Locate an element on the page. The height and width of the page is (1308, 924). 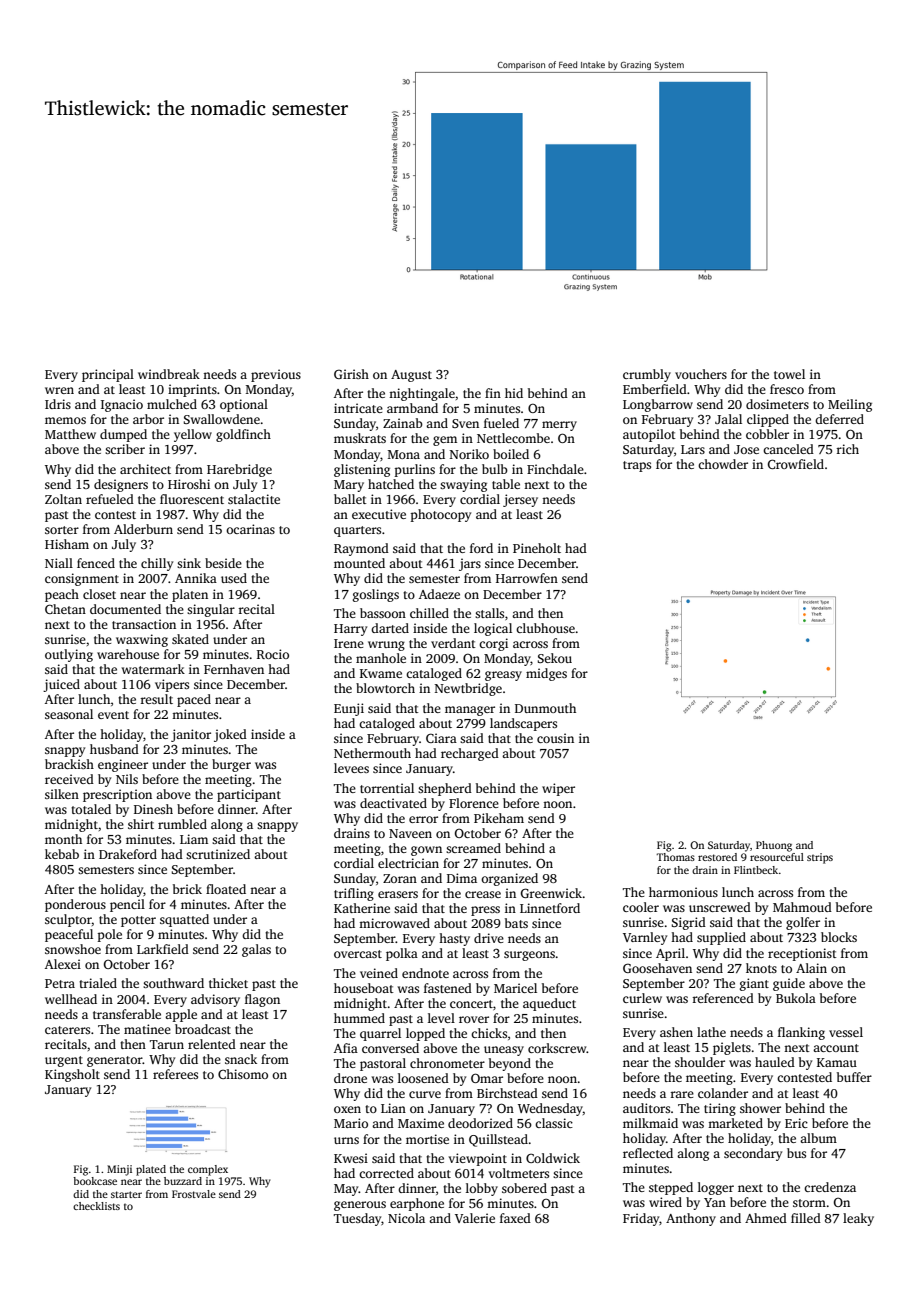
Frostvale is located at coordinates (194, 1194).
